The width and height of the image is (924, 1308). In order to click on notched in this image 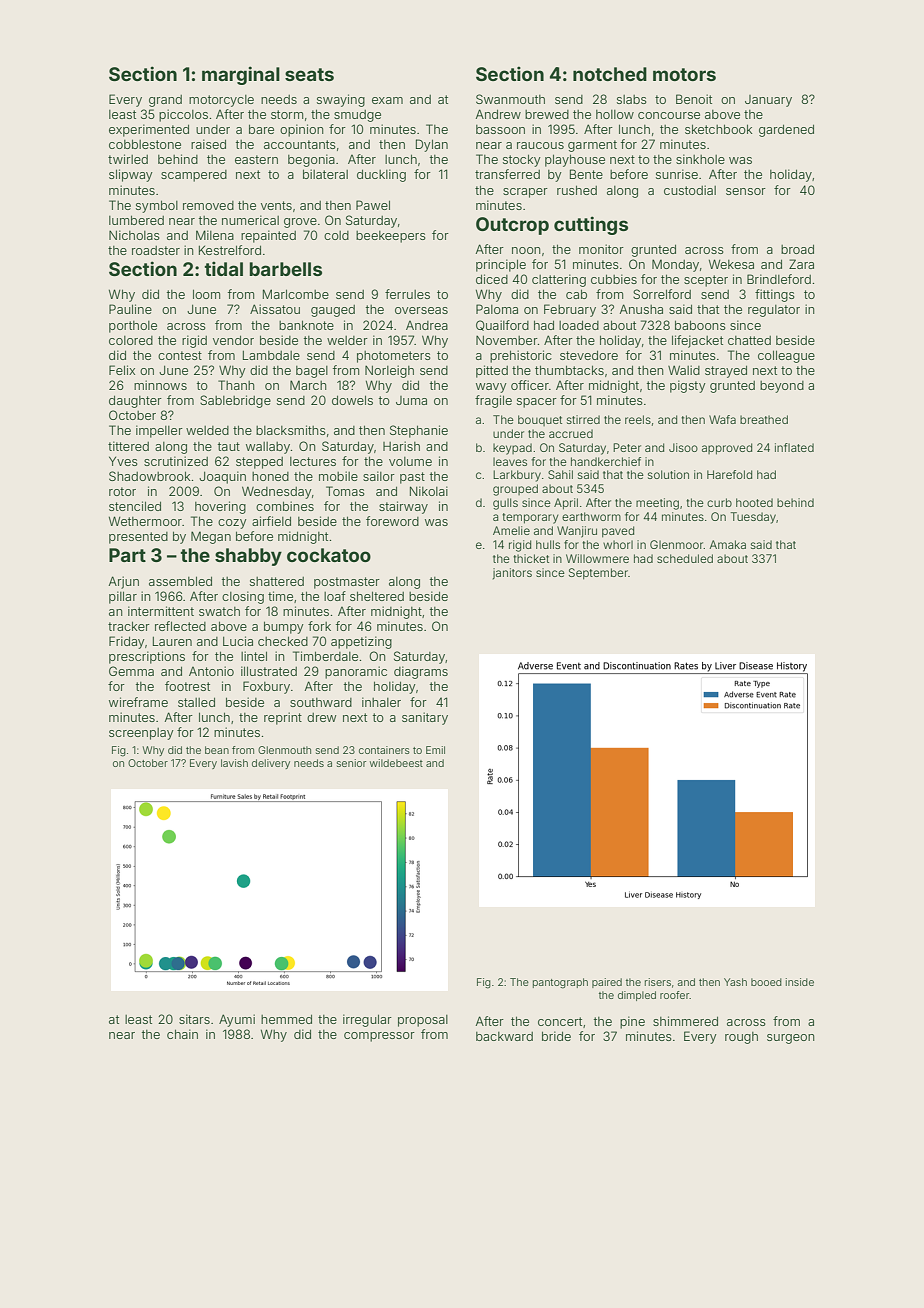, I will do `click(610, 74)`.
